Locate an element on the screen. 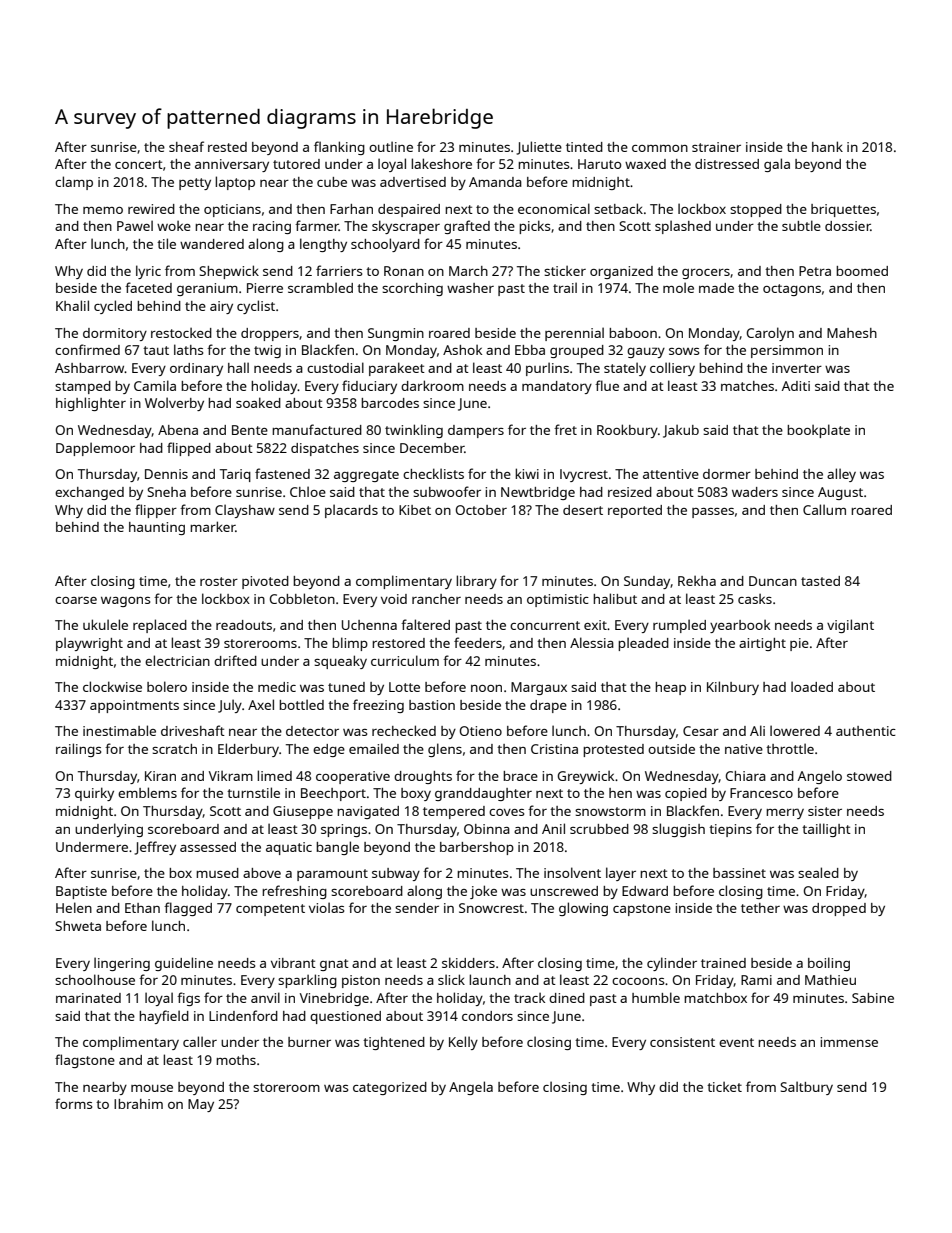 The image size is (952, 1233). strainer is located at coordinates (716, 147).
